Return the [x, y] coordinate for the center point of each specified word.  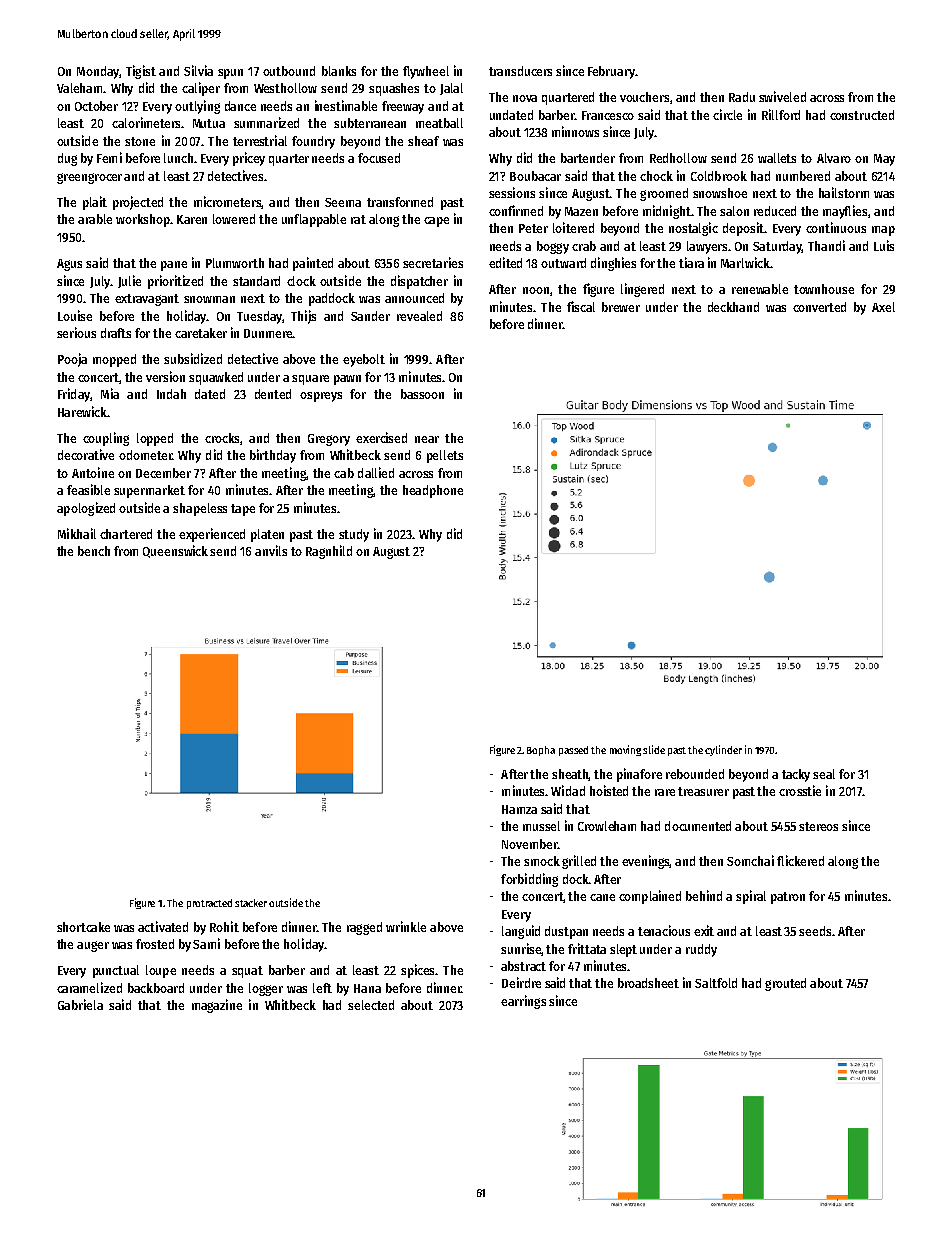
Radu [742, 97]
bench [94, 551]
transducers [520, 71]
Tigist [141, 72]
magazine [217, 1006]
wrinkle [406, 926]
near [427, 439]
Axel [883, 307]
